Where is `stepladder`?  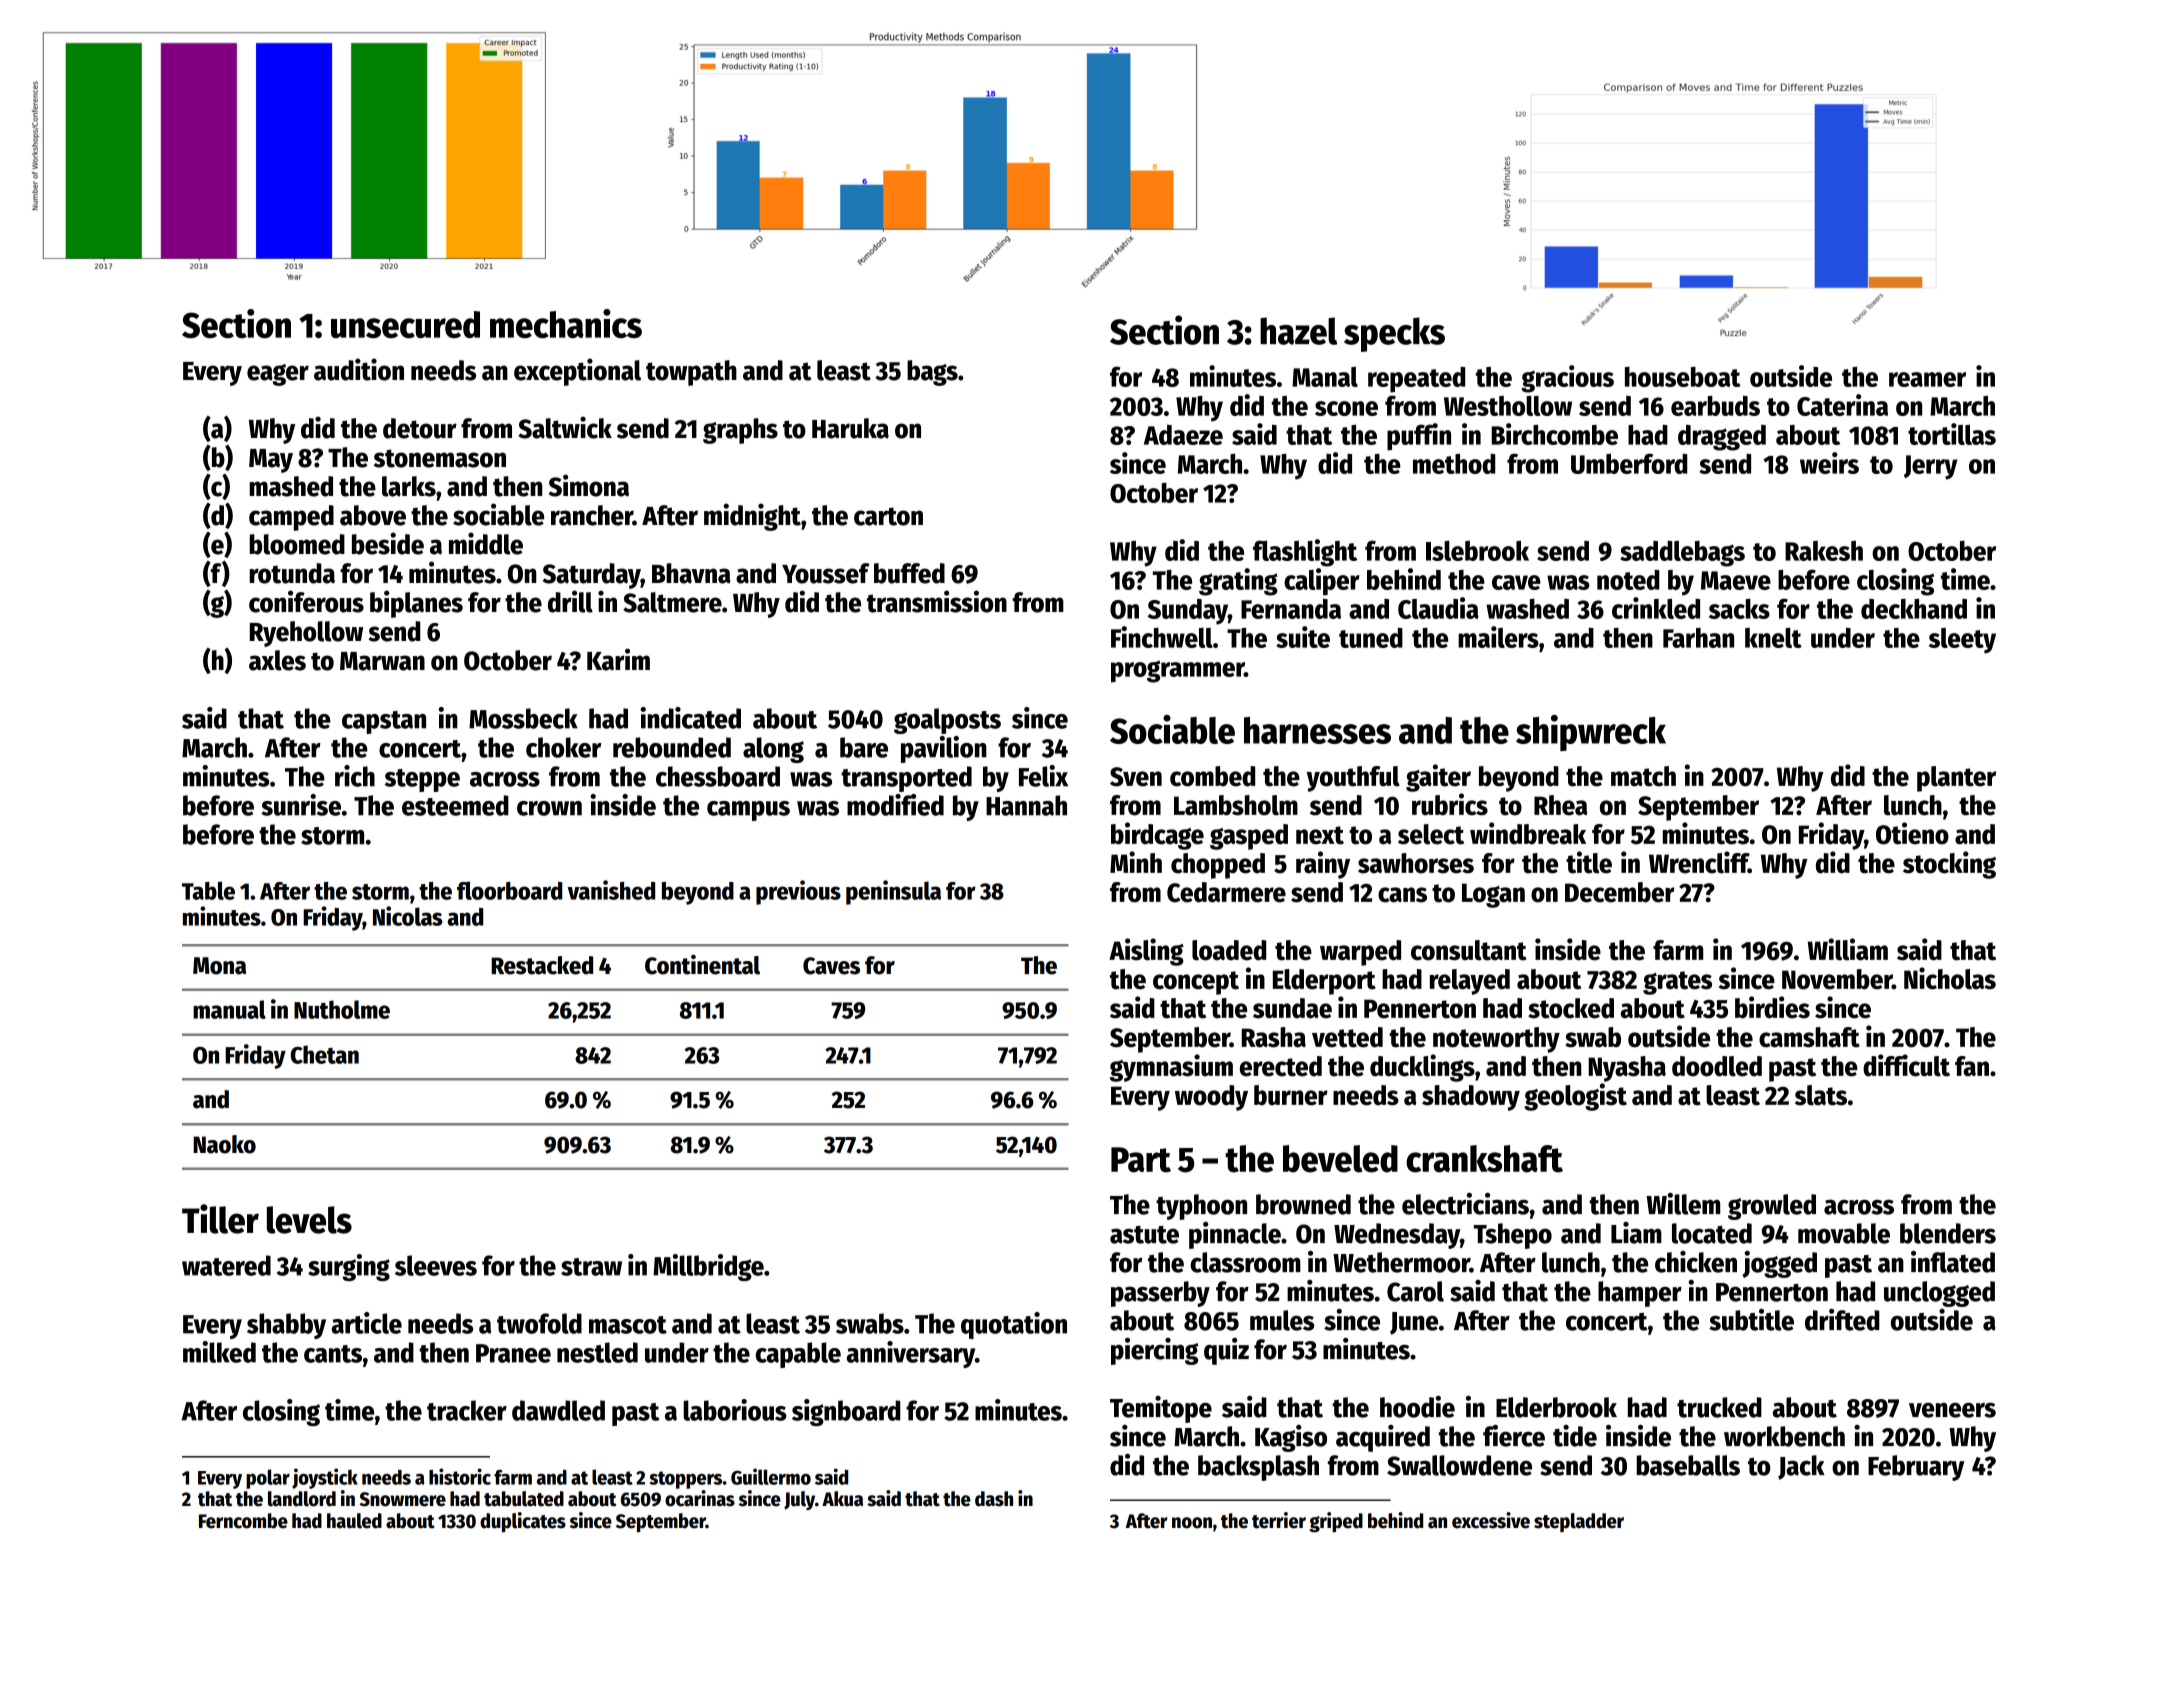 stepladder is located at coordinates (1579, 1522).
